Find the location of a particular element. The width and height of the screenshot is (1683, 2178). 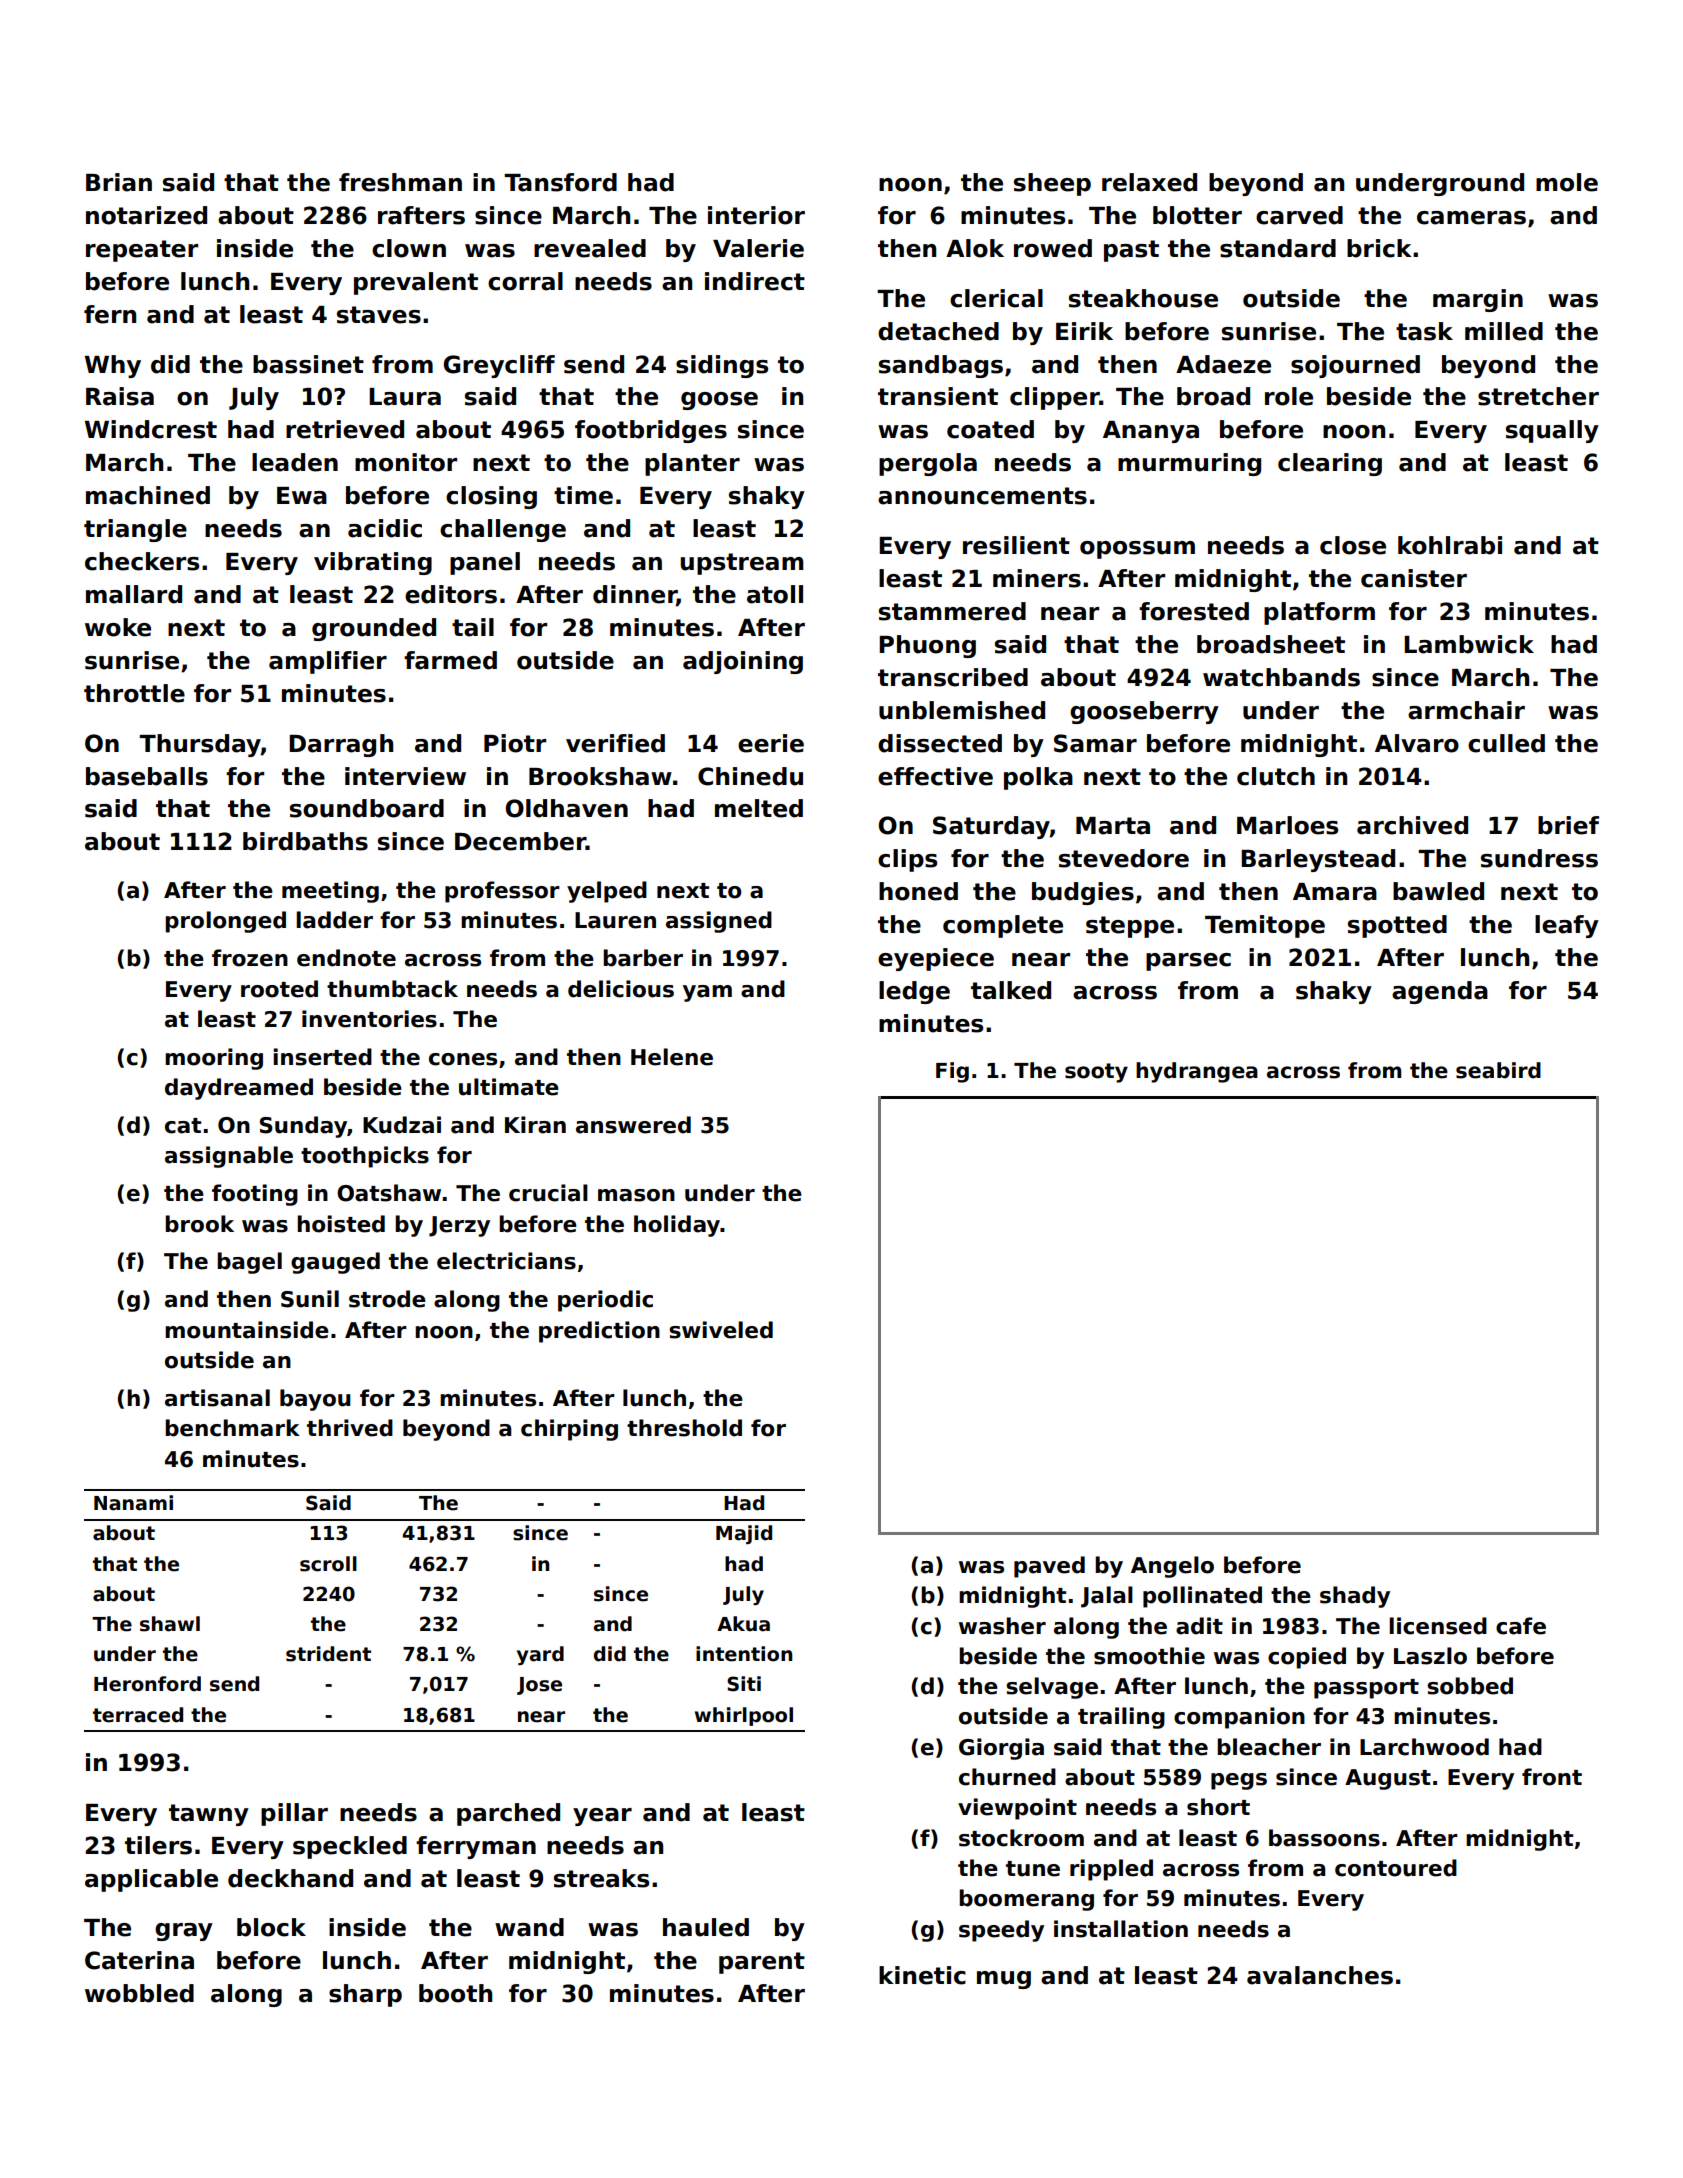

pillar is located at coordinates (294, 1814).
